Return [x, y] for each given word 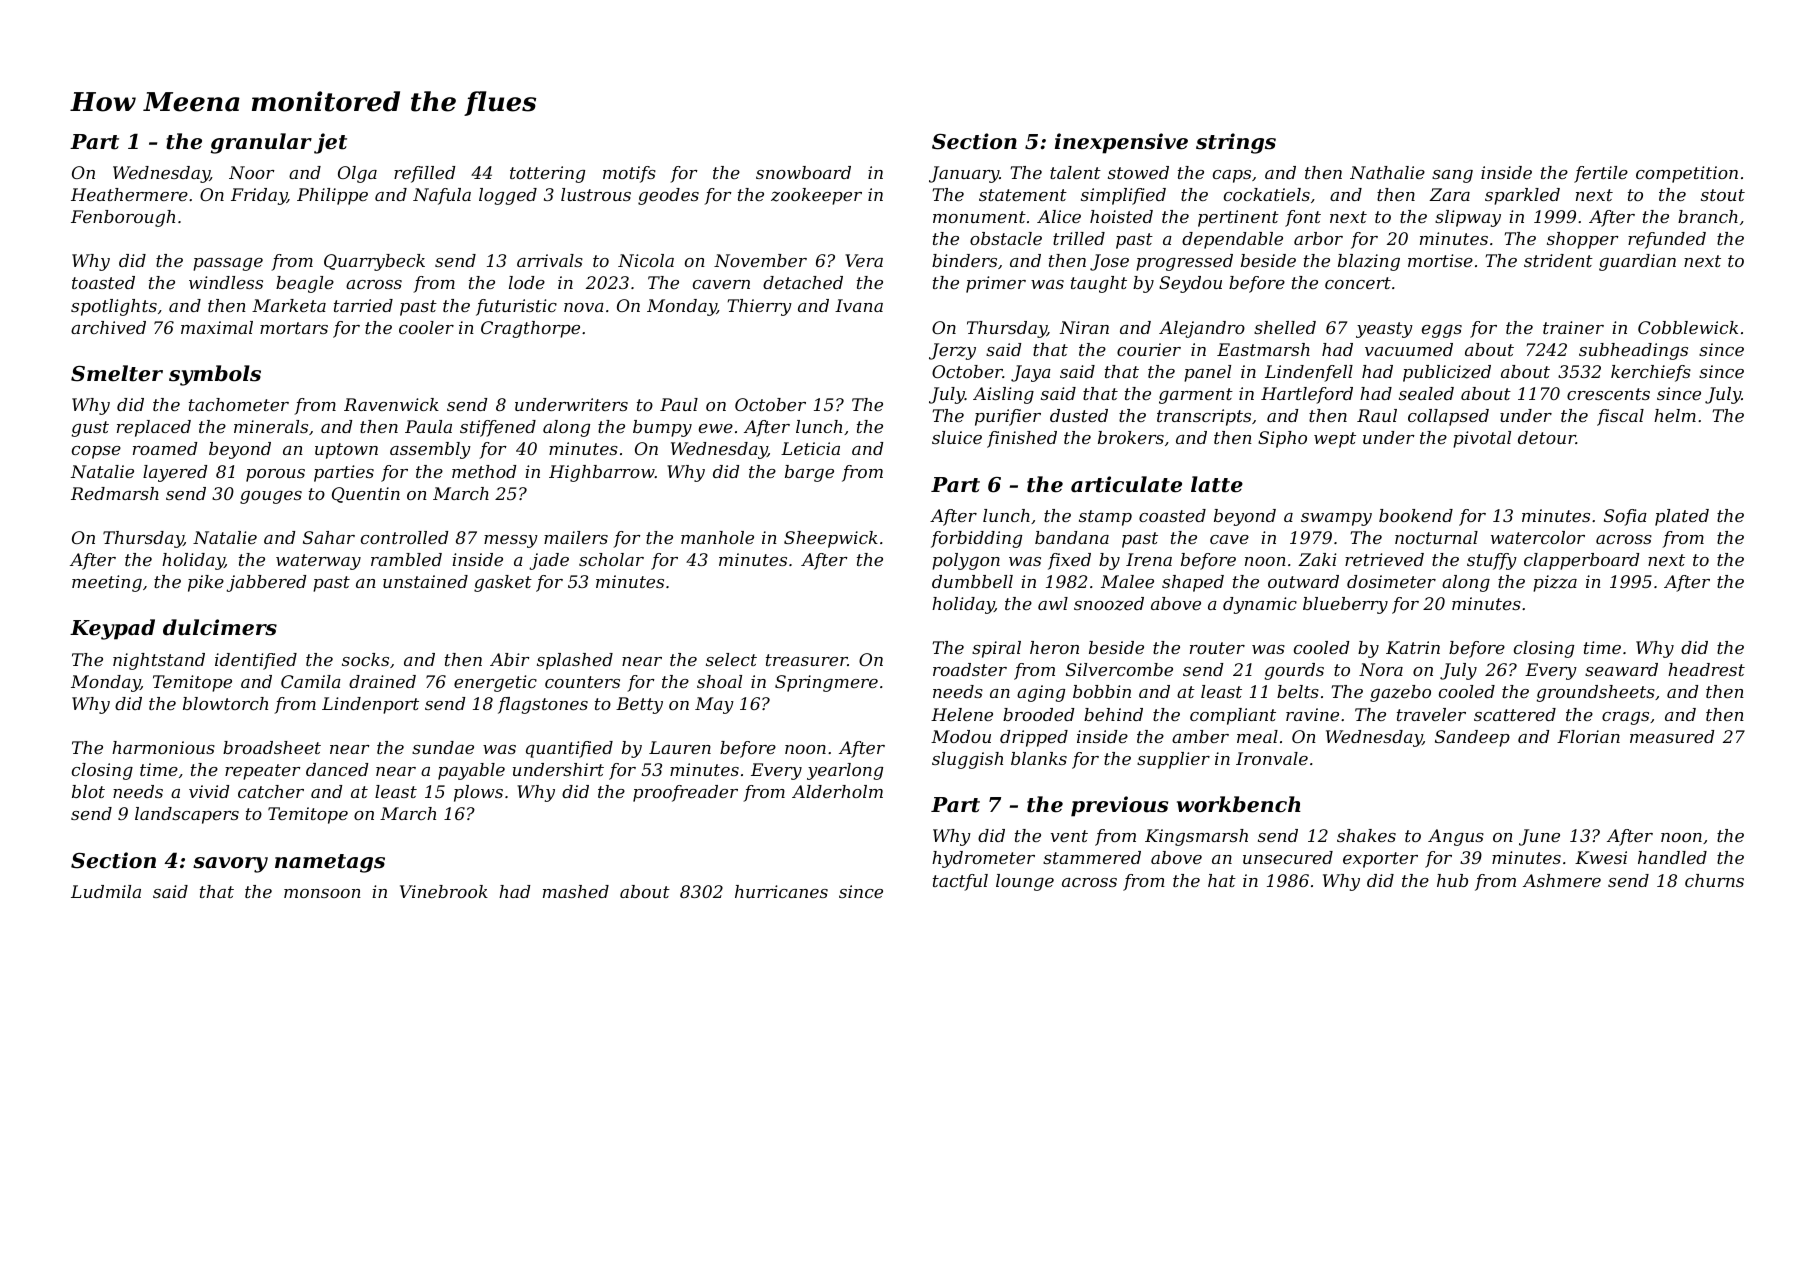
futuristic [516, 307]
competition [1687, 174]
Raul [1377, 415]
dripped [1034, 738]
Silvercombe [1119, 669]
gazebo [1400, 693]
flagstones [543, 705]
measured [1672, 736]
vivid [209, 791]
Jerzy [952, 351]
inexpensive [1121, 143]
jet [330, 143]
